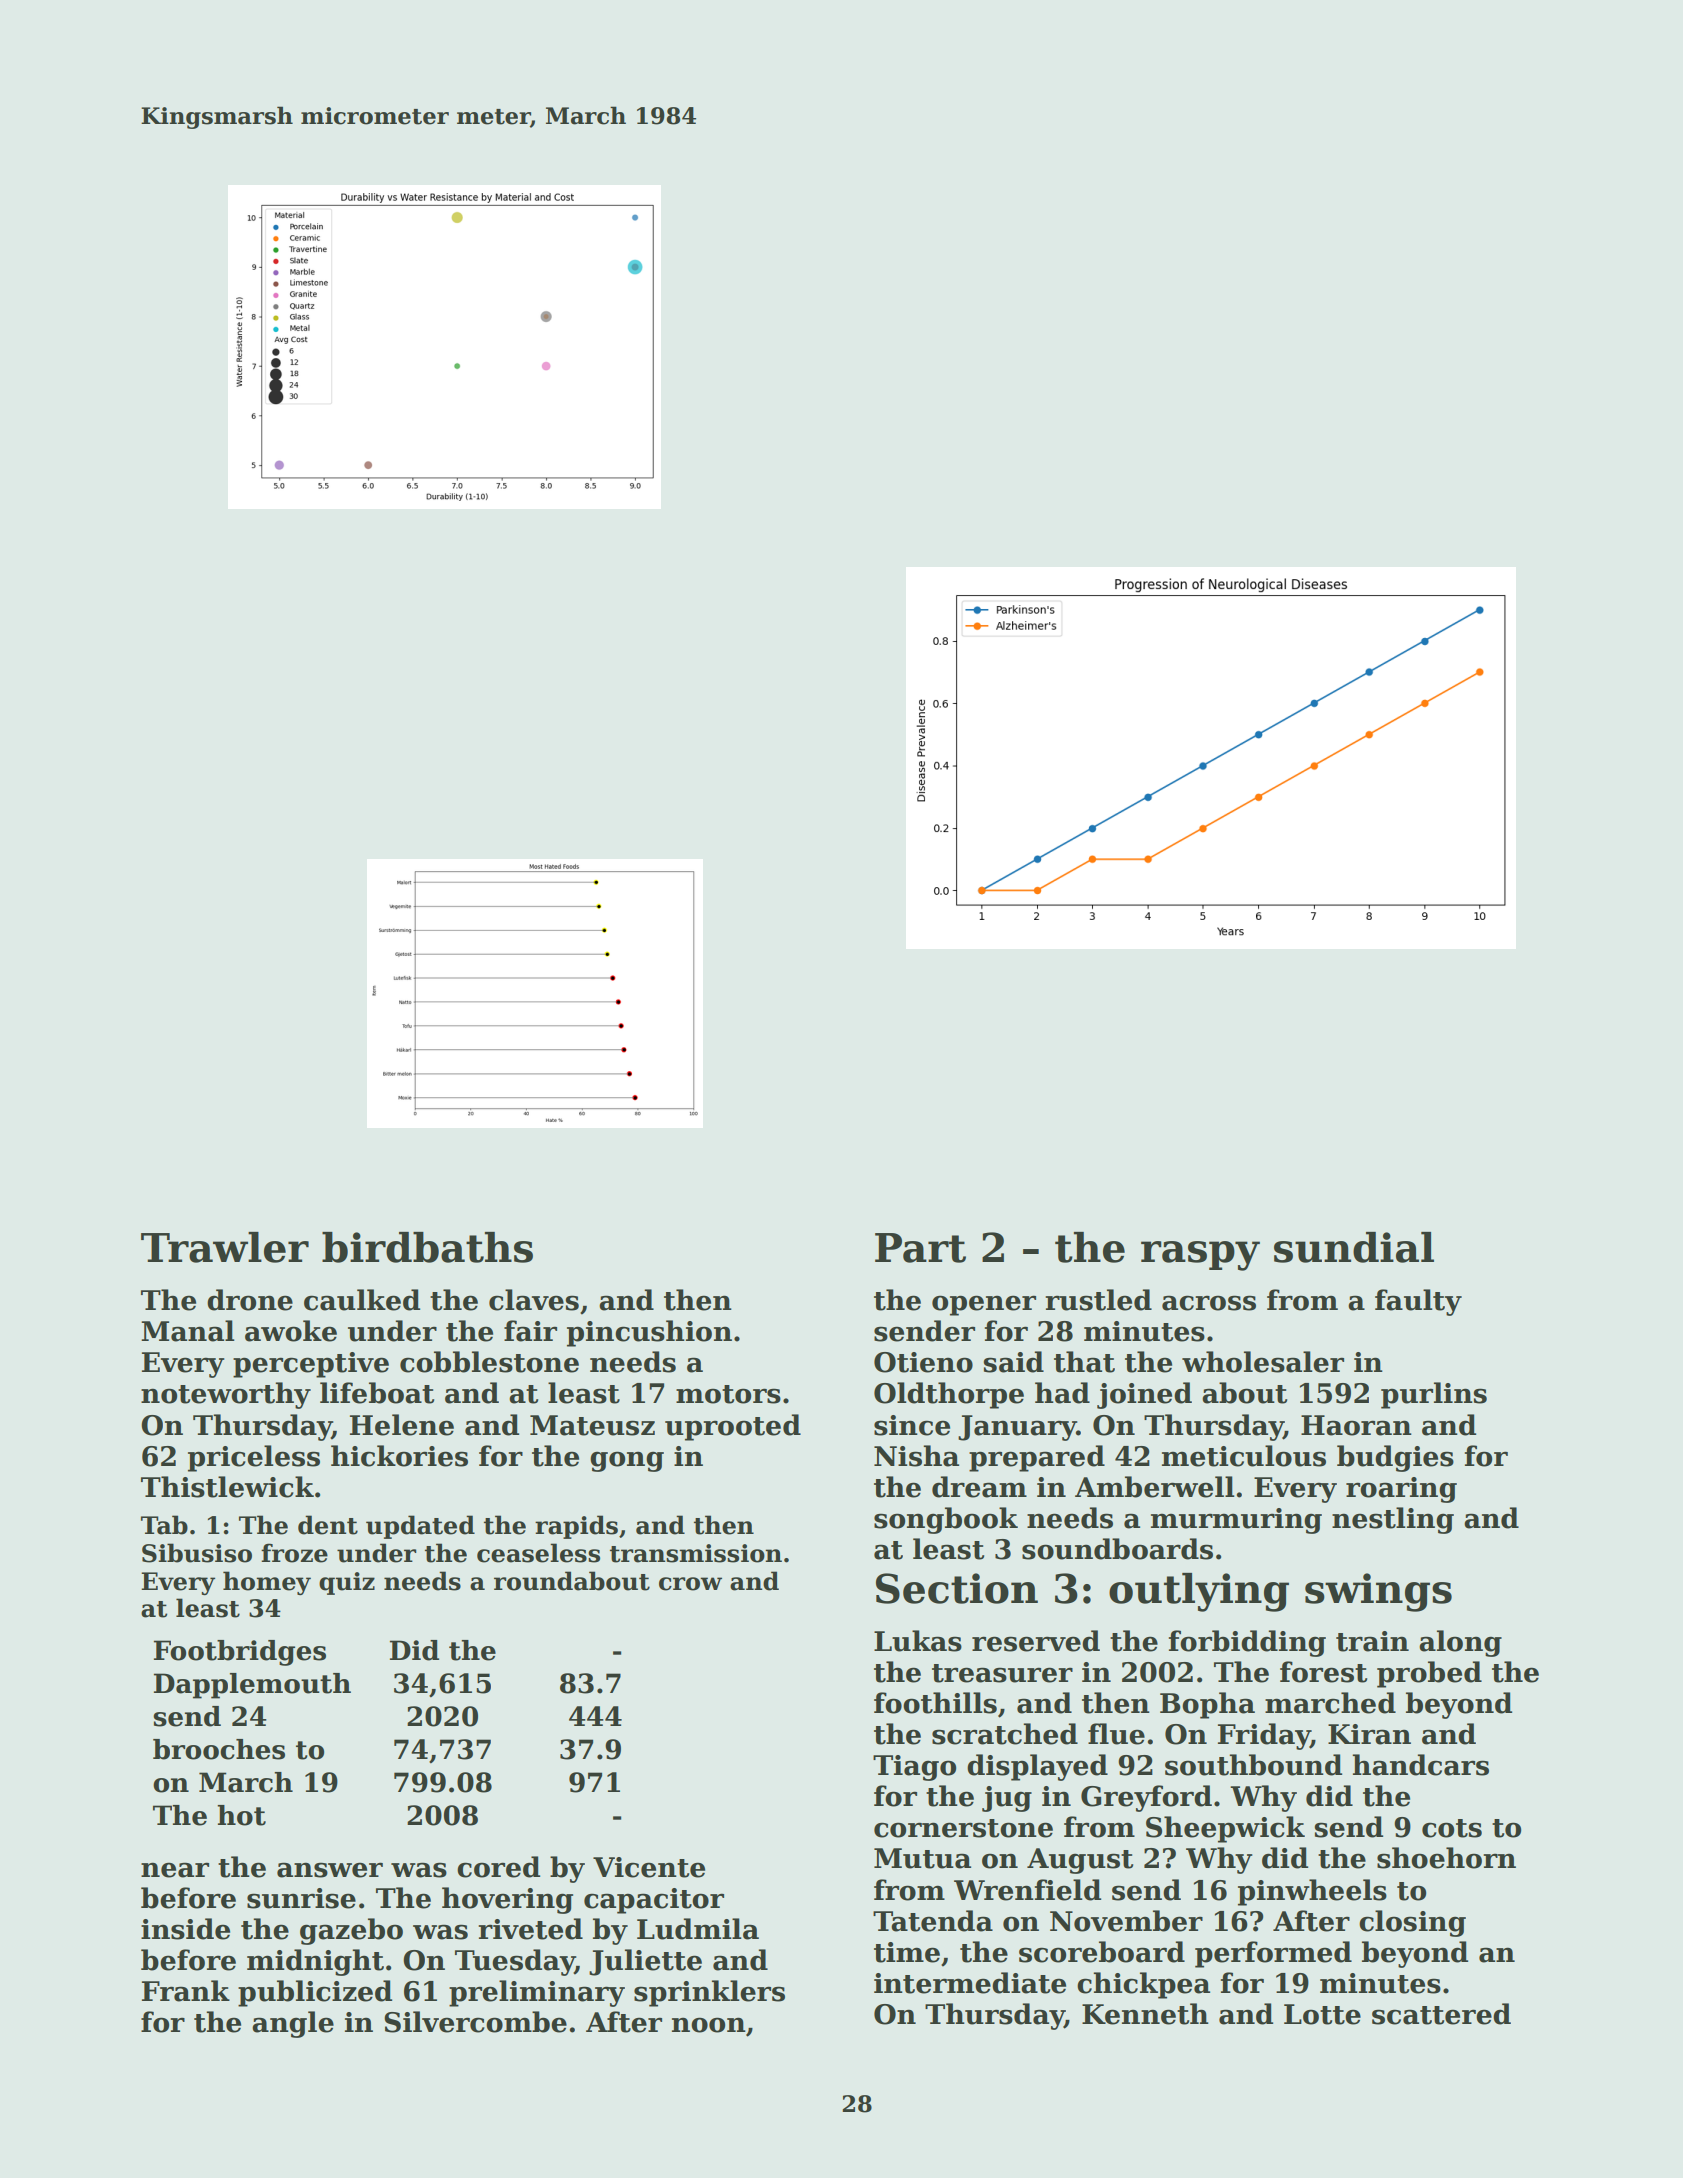  What do you see at coordinates (698, 1929) in the page?
I see `Ludmila` at bounding box center [698, 1929].
